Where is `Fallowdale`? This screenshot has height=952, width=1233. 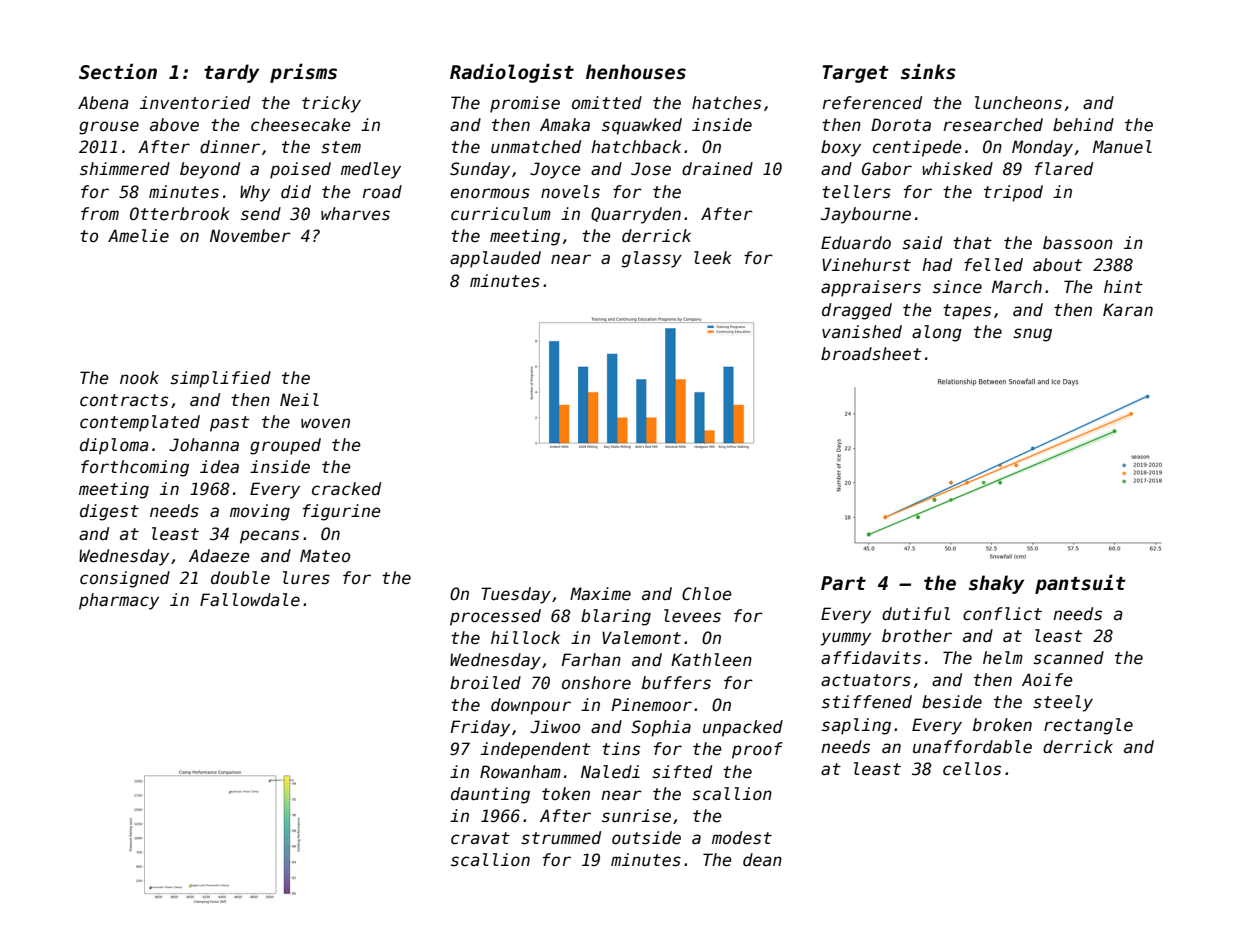
Fallowdale is located at coordinates (250, 600).
